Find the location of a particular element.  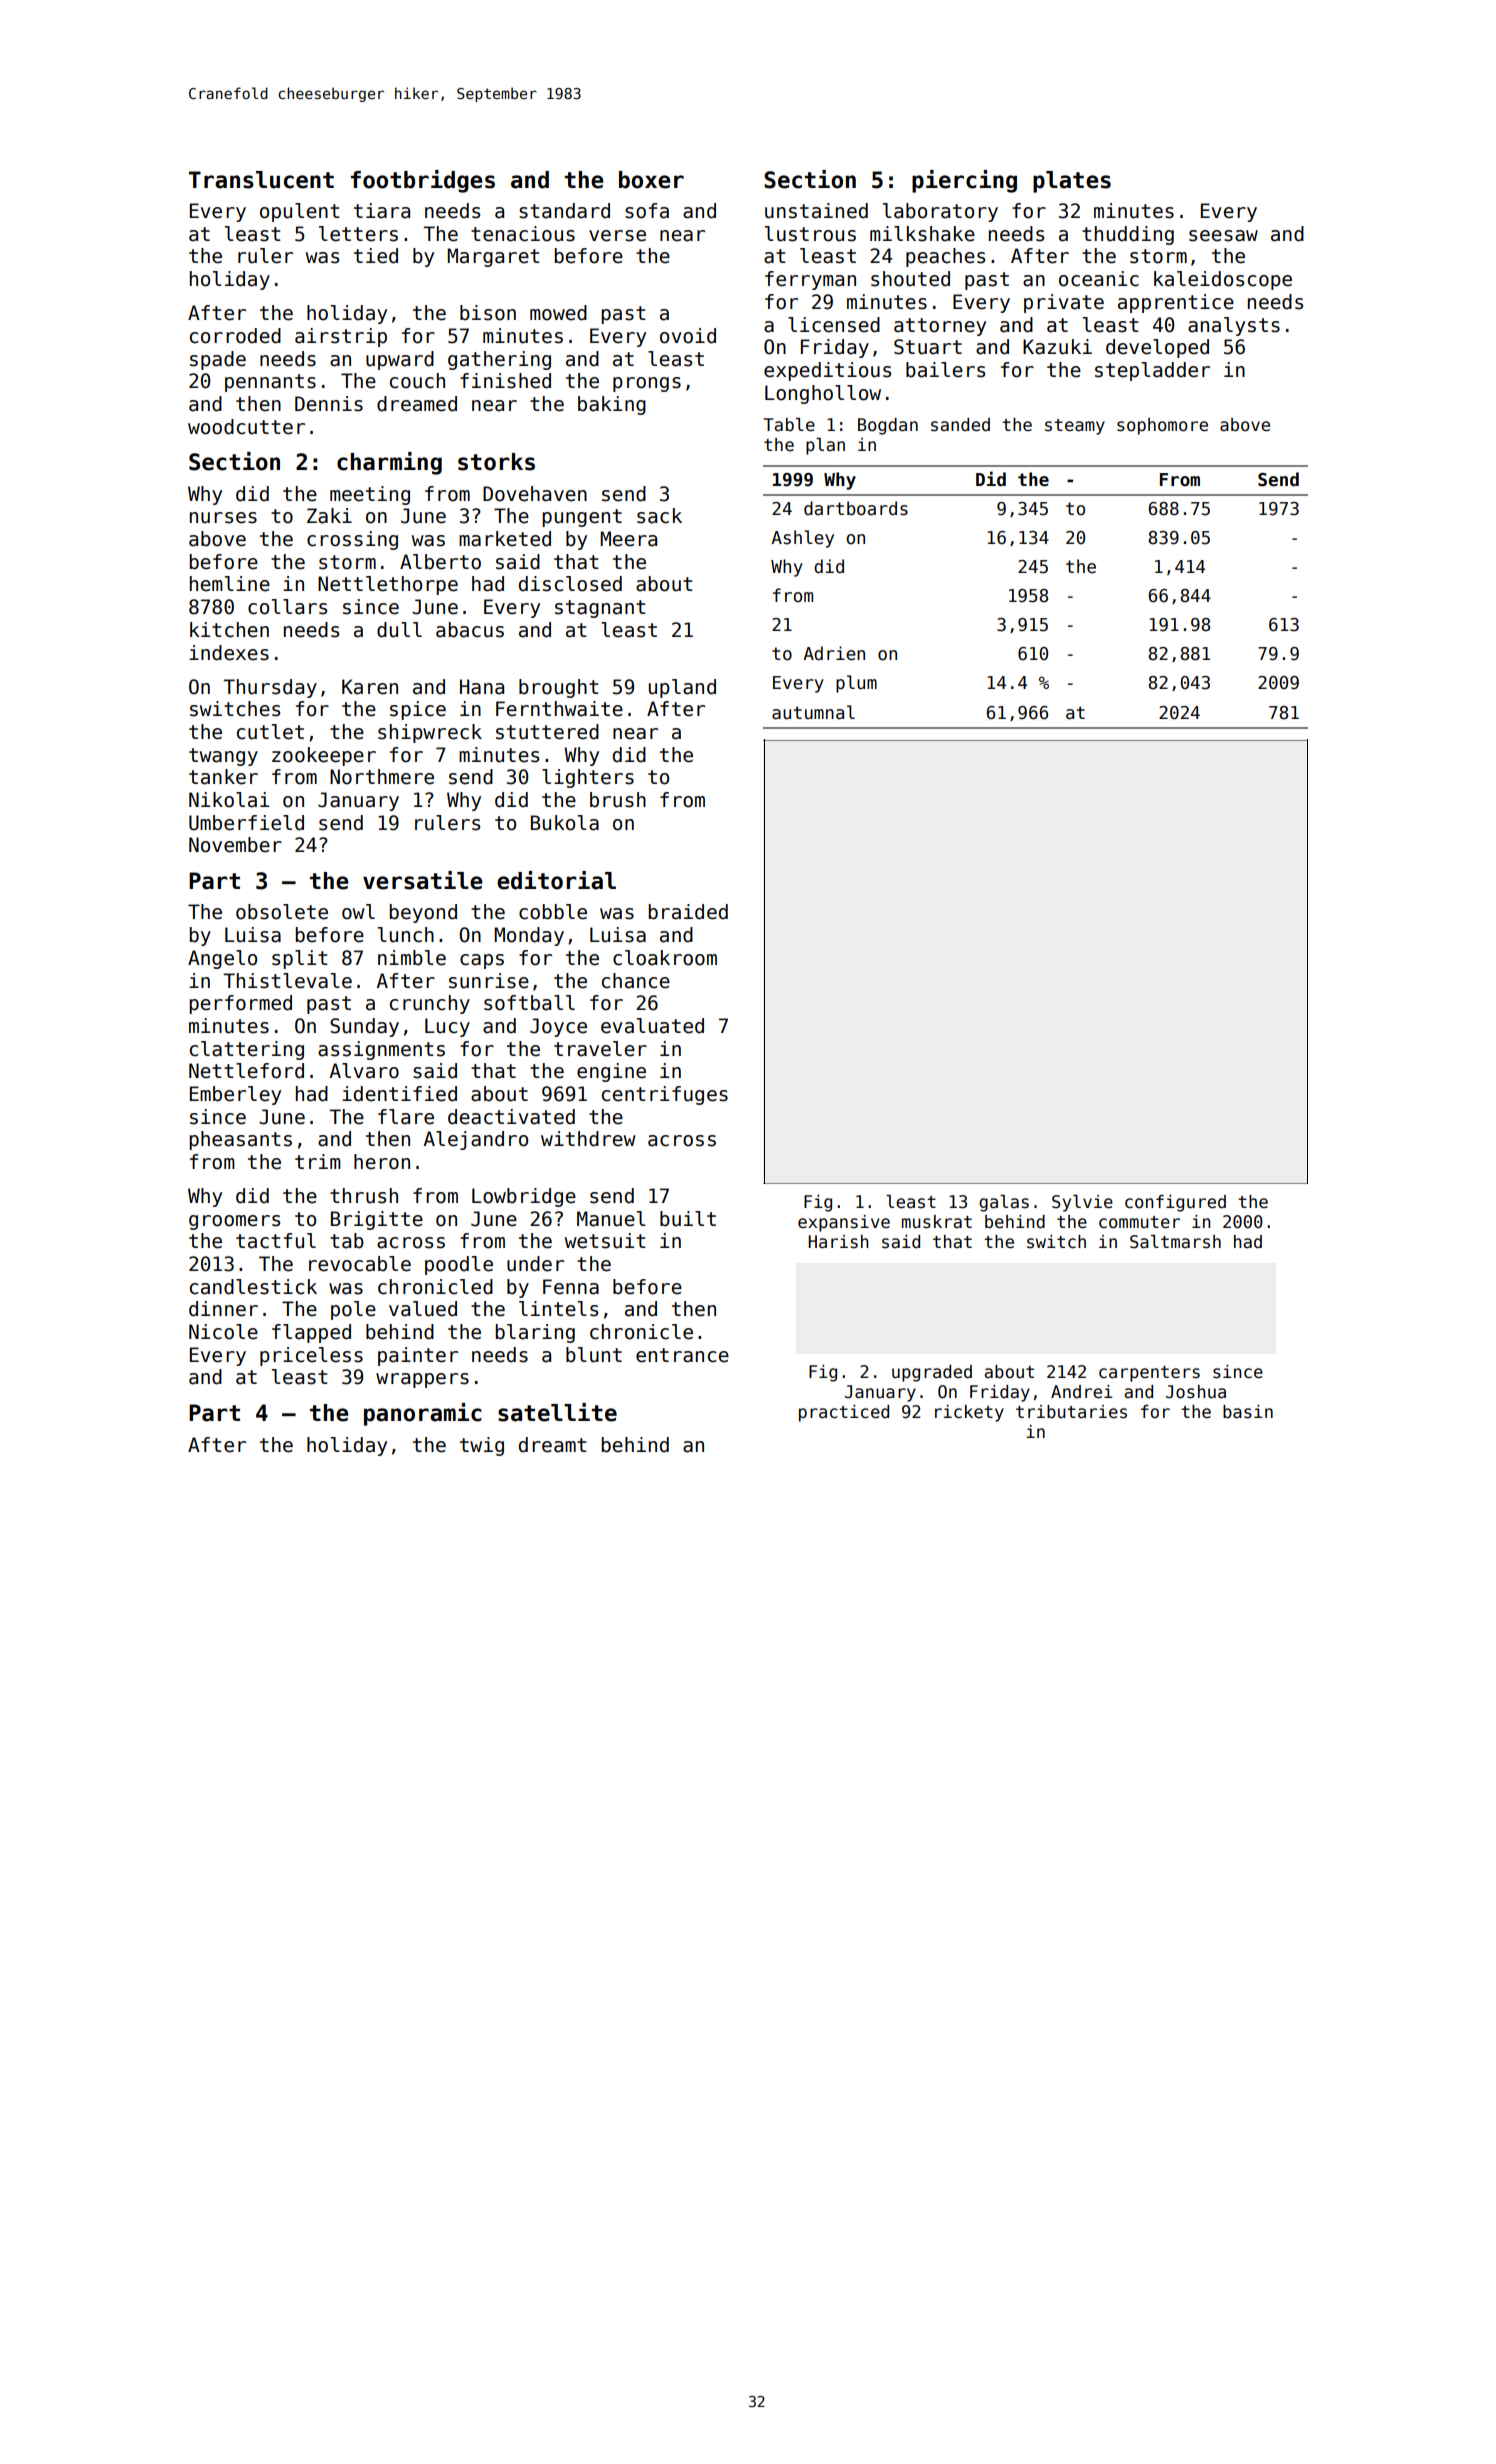

plum is located at coordinates (856, 684).
